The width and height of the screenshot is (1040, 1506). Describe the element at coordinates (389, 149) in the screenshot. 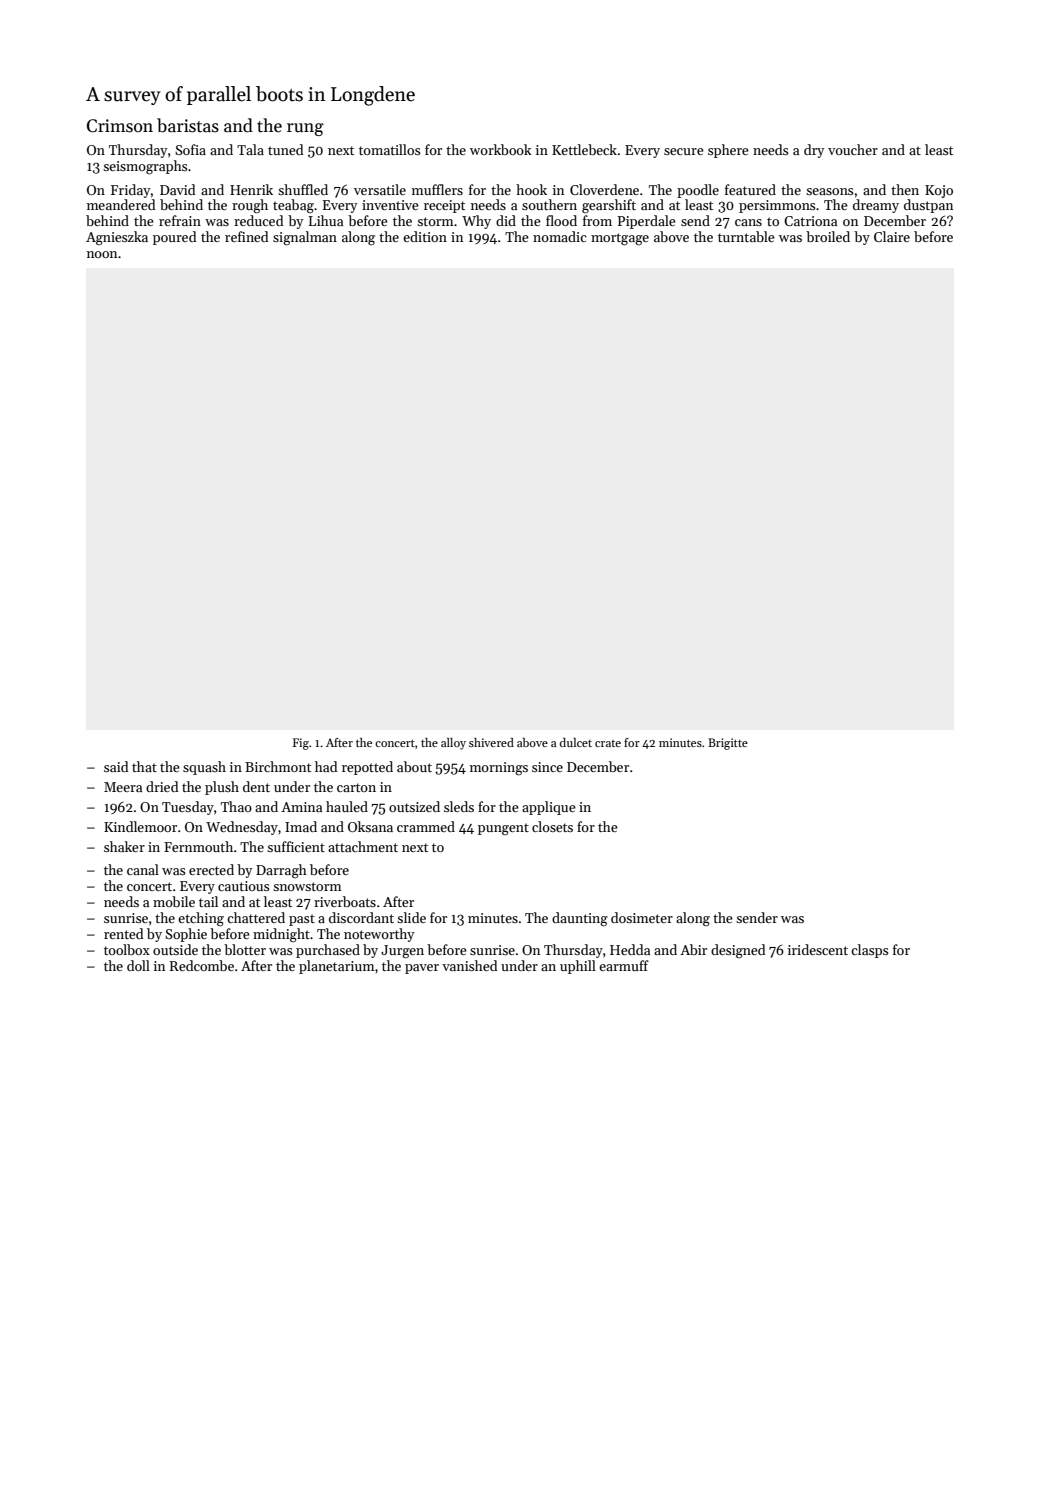

I see `tomatillos` at that location.
